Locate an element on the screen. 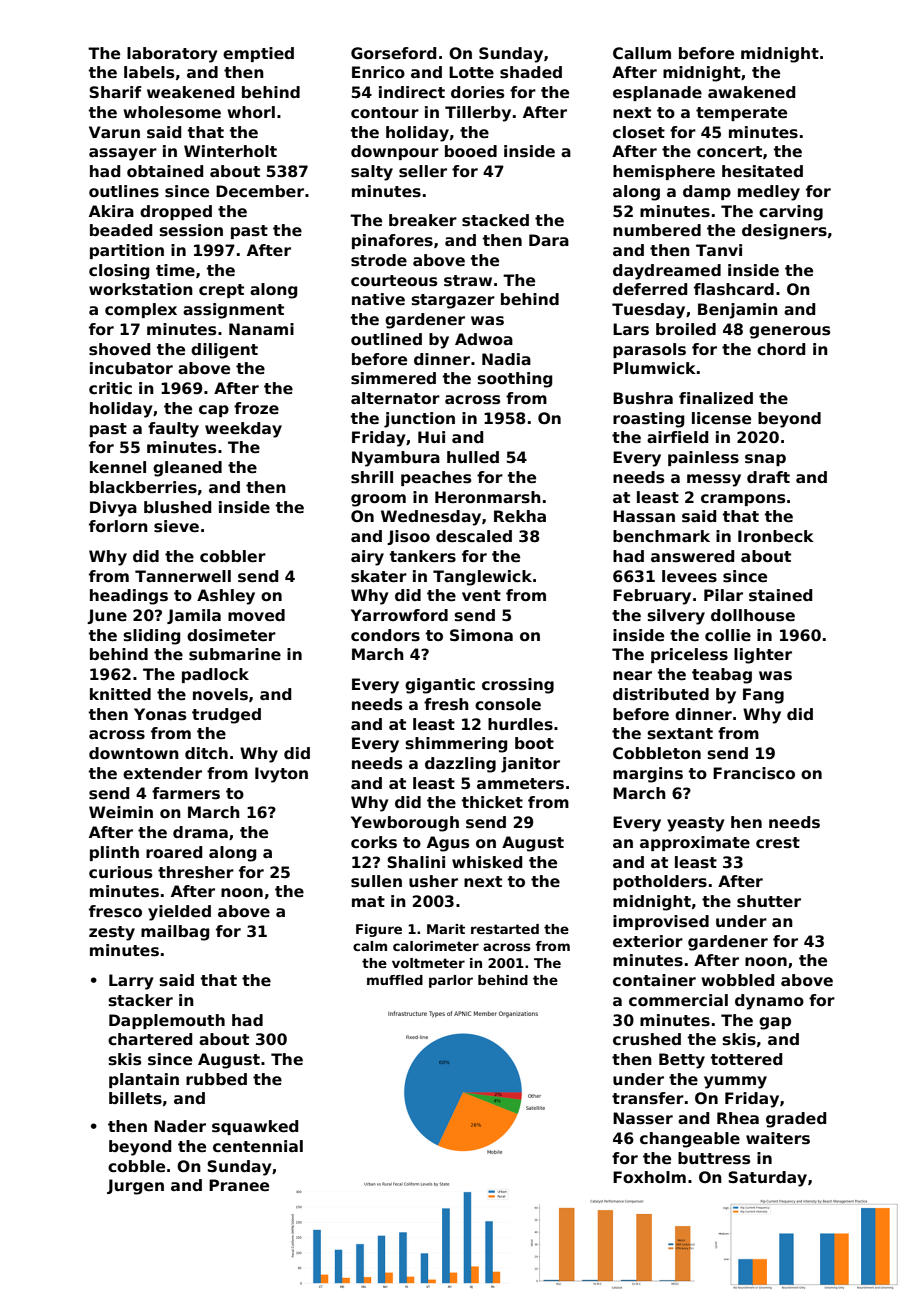 The width and height of the screenshot is (924, 1308). laboratory is located at coordinates (172, 55).
